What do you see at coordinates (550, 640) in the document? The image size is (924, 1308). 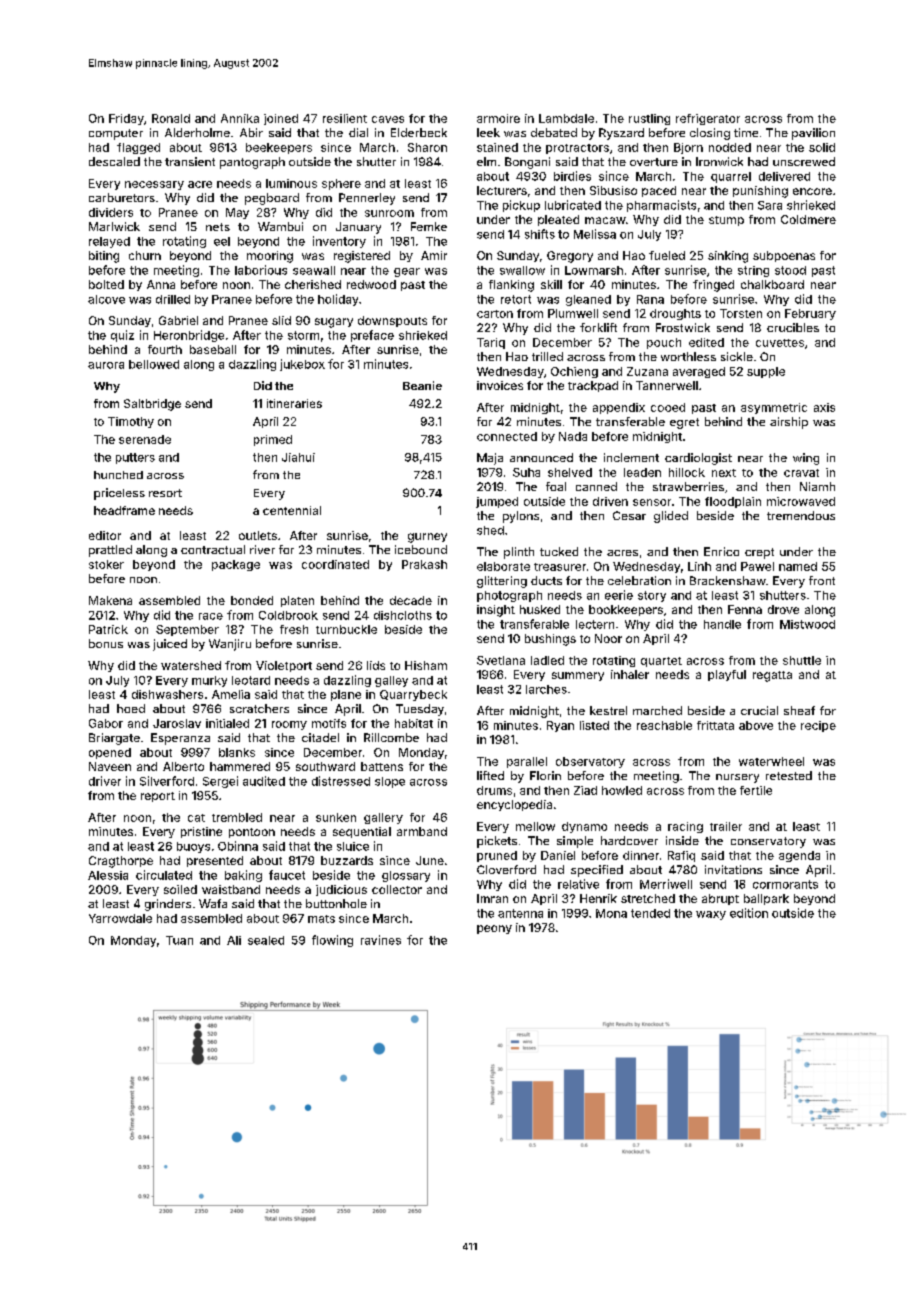 I see `bushings` at bounding box center [550, 640].
